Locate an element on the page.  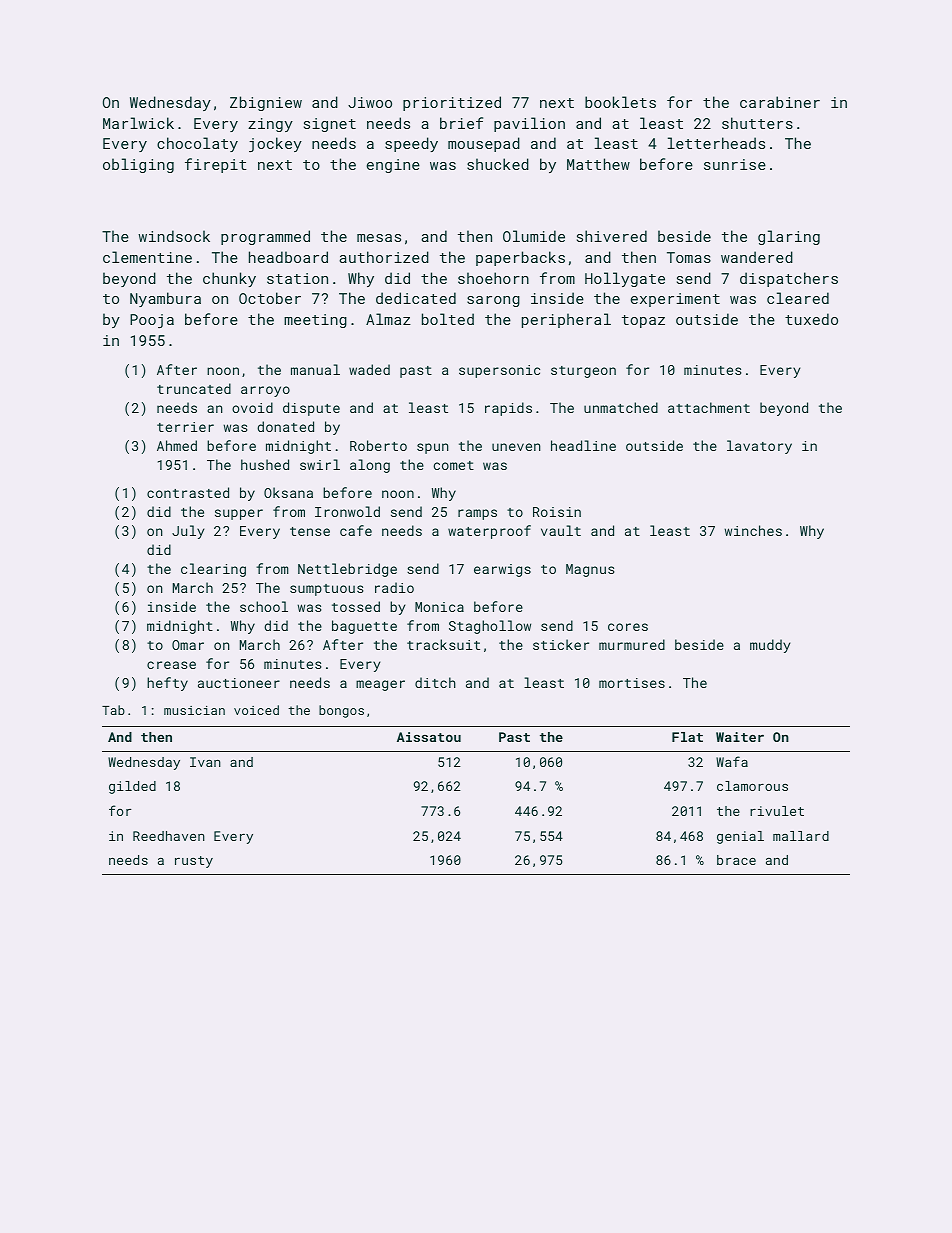
carabiner is located at coordinates (780, 102).
